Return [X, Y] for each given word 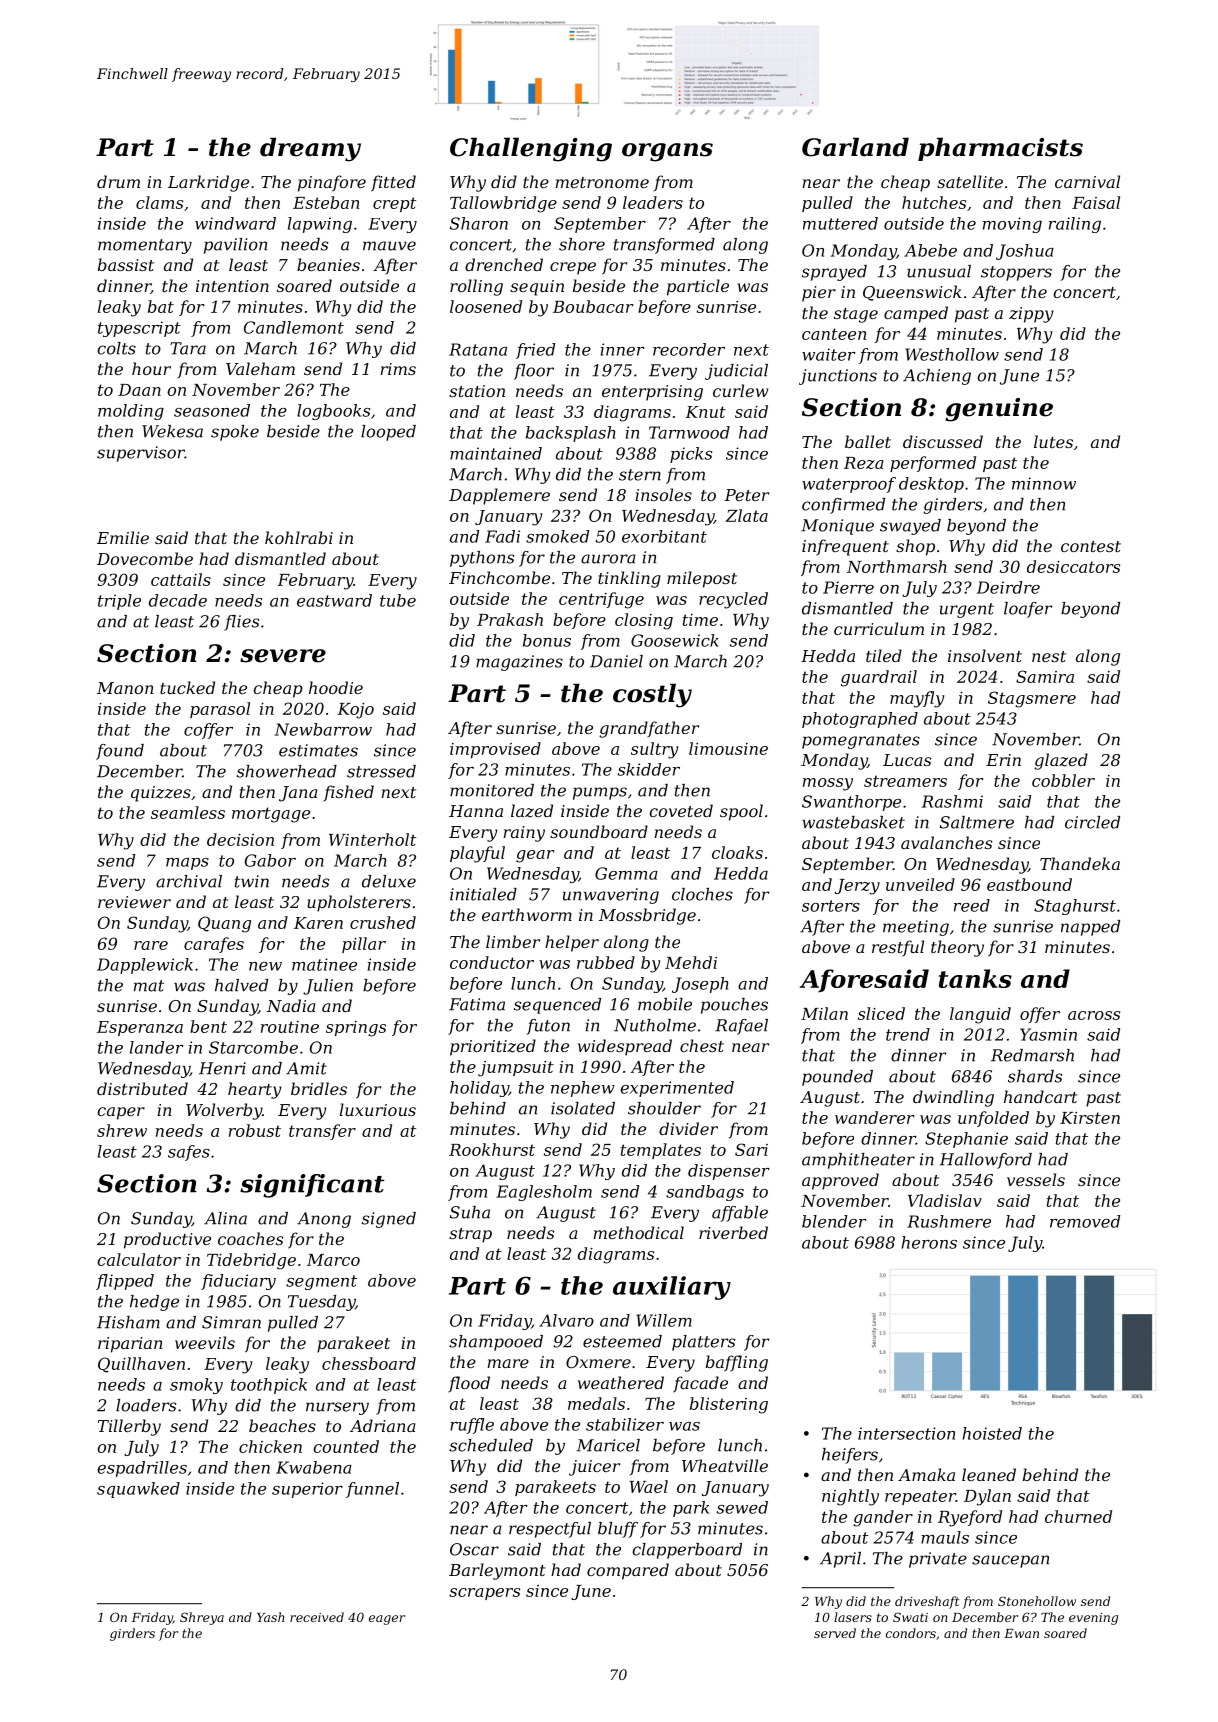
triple [119, 602]
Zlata [746, 515]
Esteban [326, 202]
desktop [931, 485]
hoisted [992, 1433]
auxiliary [672, 1288]
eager [387, 1620]
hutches [934, 202]
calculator [139, 1259]
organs [667, 152]
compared [628, 1571]
